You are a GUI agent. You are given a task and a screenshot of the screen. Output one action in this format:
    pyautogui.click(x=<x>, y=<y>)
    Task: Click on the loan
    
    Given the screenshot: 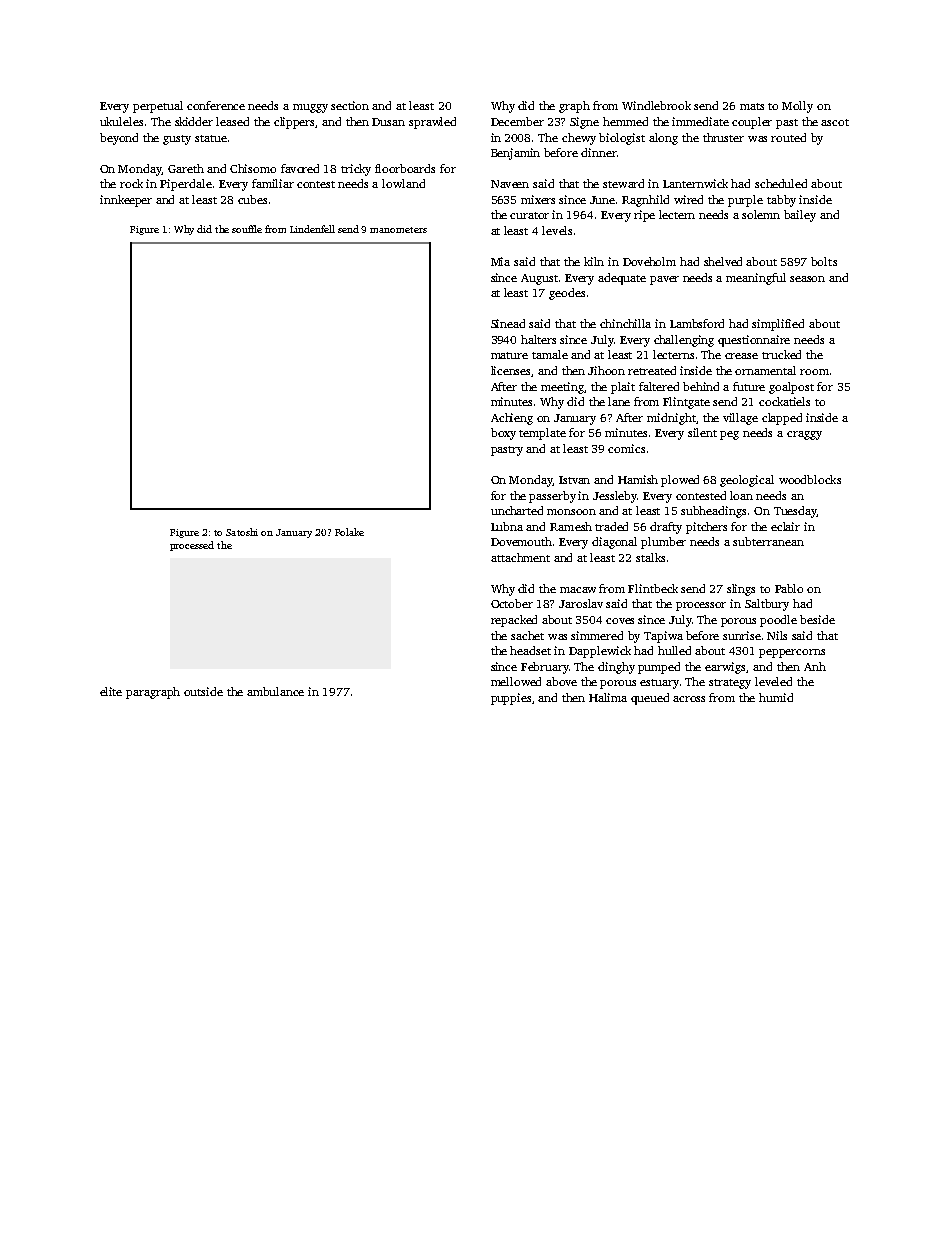 What is the action you would take?
    pyautogui.click(x=741, y=495)
